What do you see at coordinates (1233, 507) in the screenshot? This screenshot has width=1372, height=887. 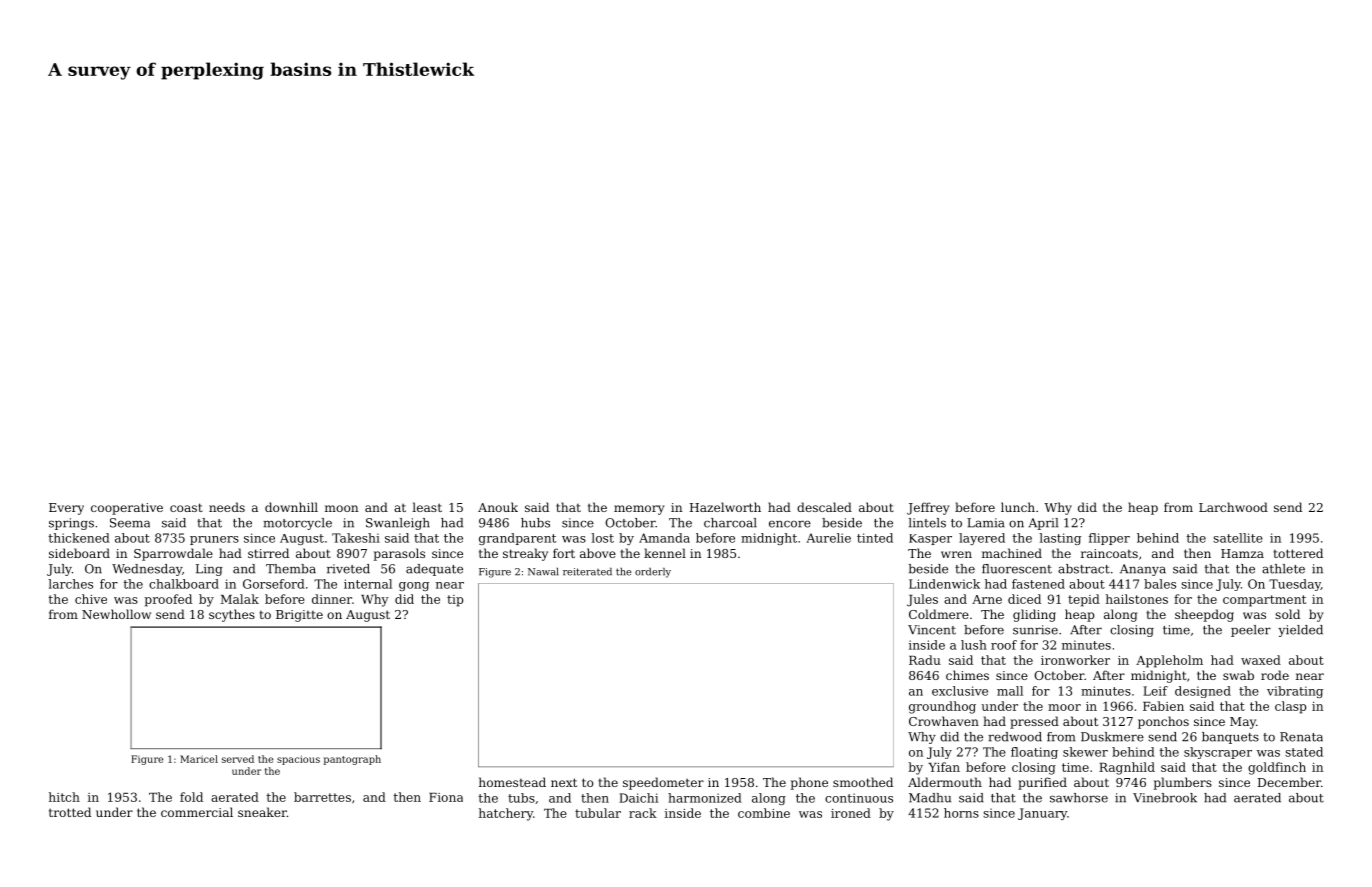 I see `Larchwood` at bounding box center [1233, 507].
